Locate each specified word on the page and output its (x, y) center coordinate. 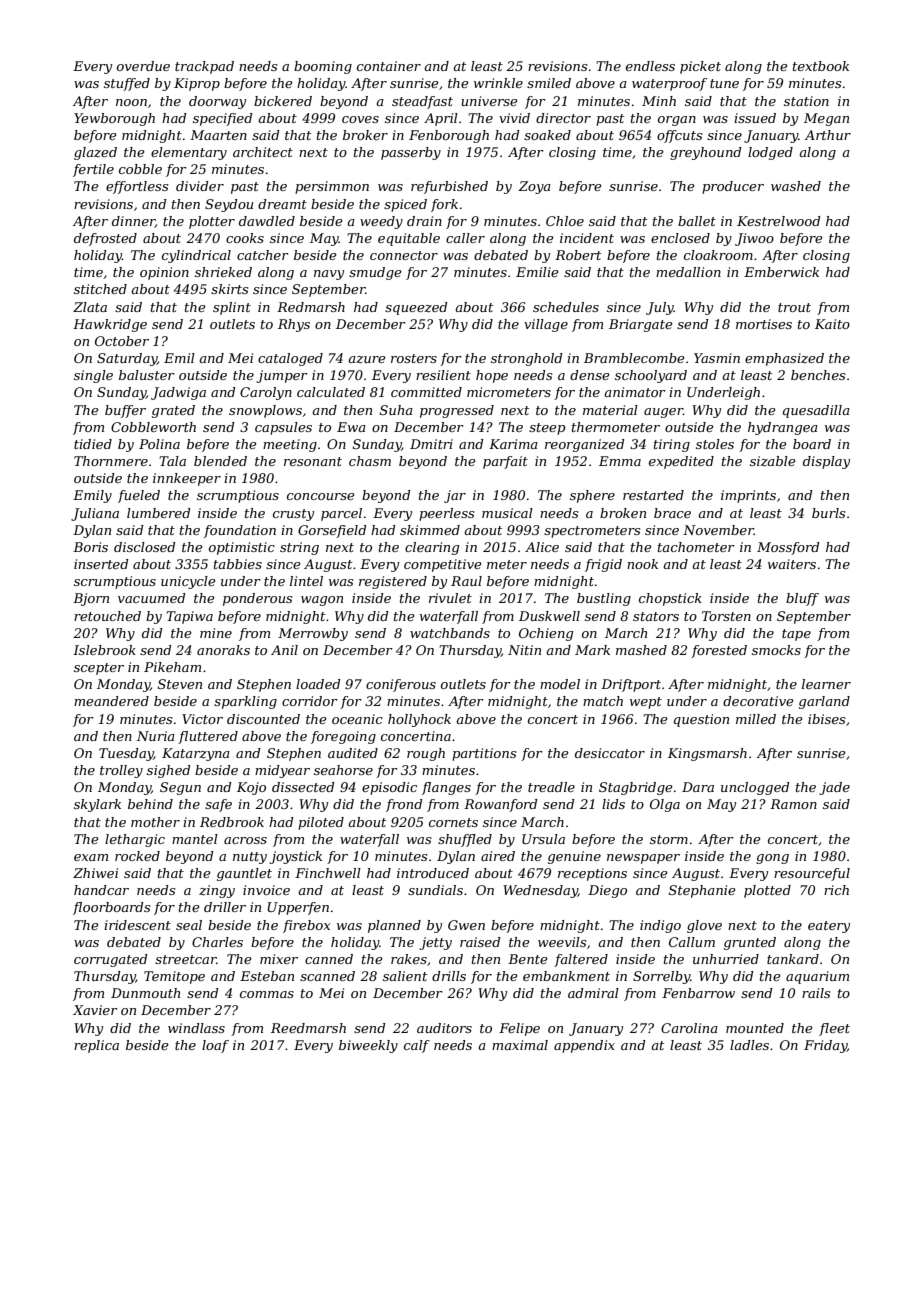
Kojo (251, 788)
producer (733, 187)
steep (547, 429)
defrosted (105, 239)
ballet (697, 221)
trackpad (204, 67)
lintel (306, 581)
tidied (93, 444)
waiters (792, 564)
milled (756, 719)
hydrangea (783, 428)
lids (613, 804)
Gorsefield (332, 531)
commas (267, 994)
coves (360, 119)
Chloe (565, 221)
